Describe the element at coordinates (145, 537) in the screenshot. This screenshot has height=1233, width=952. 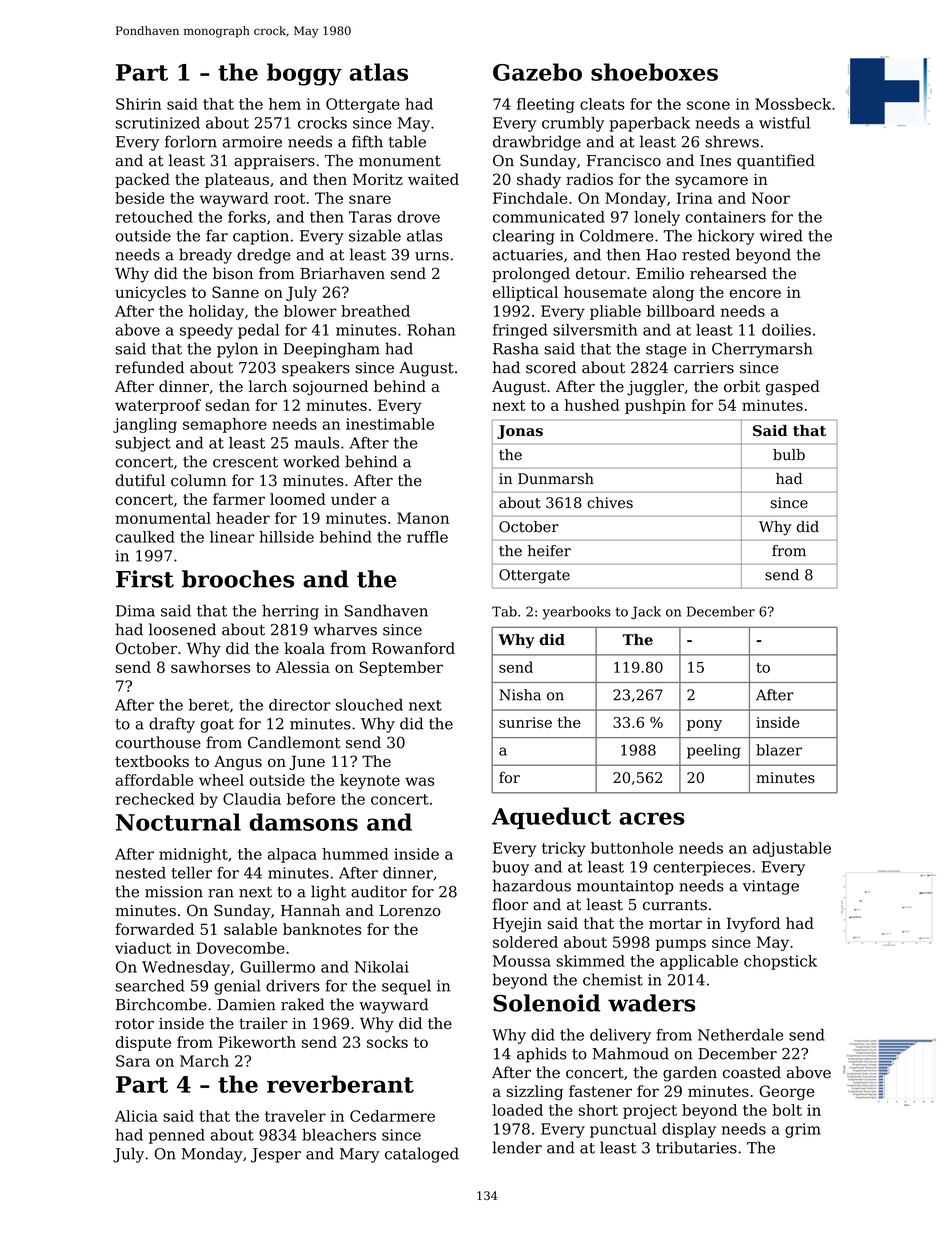
I see `caulked` at that location.
